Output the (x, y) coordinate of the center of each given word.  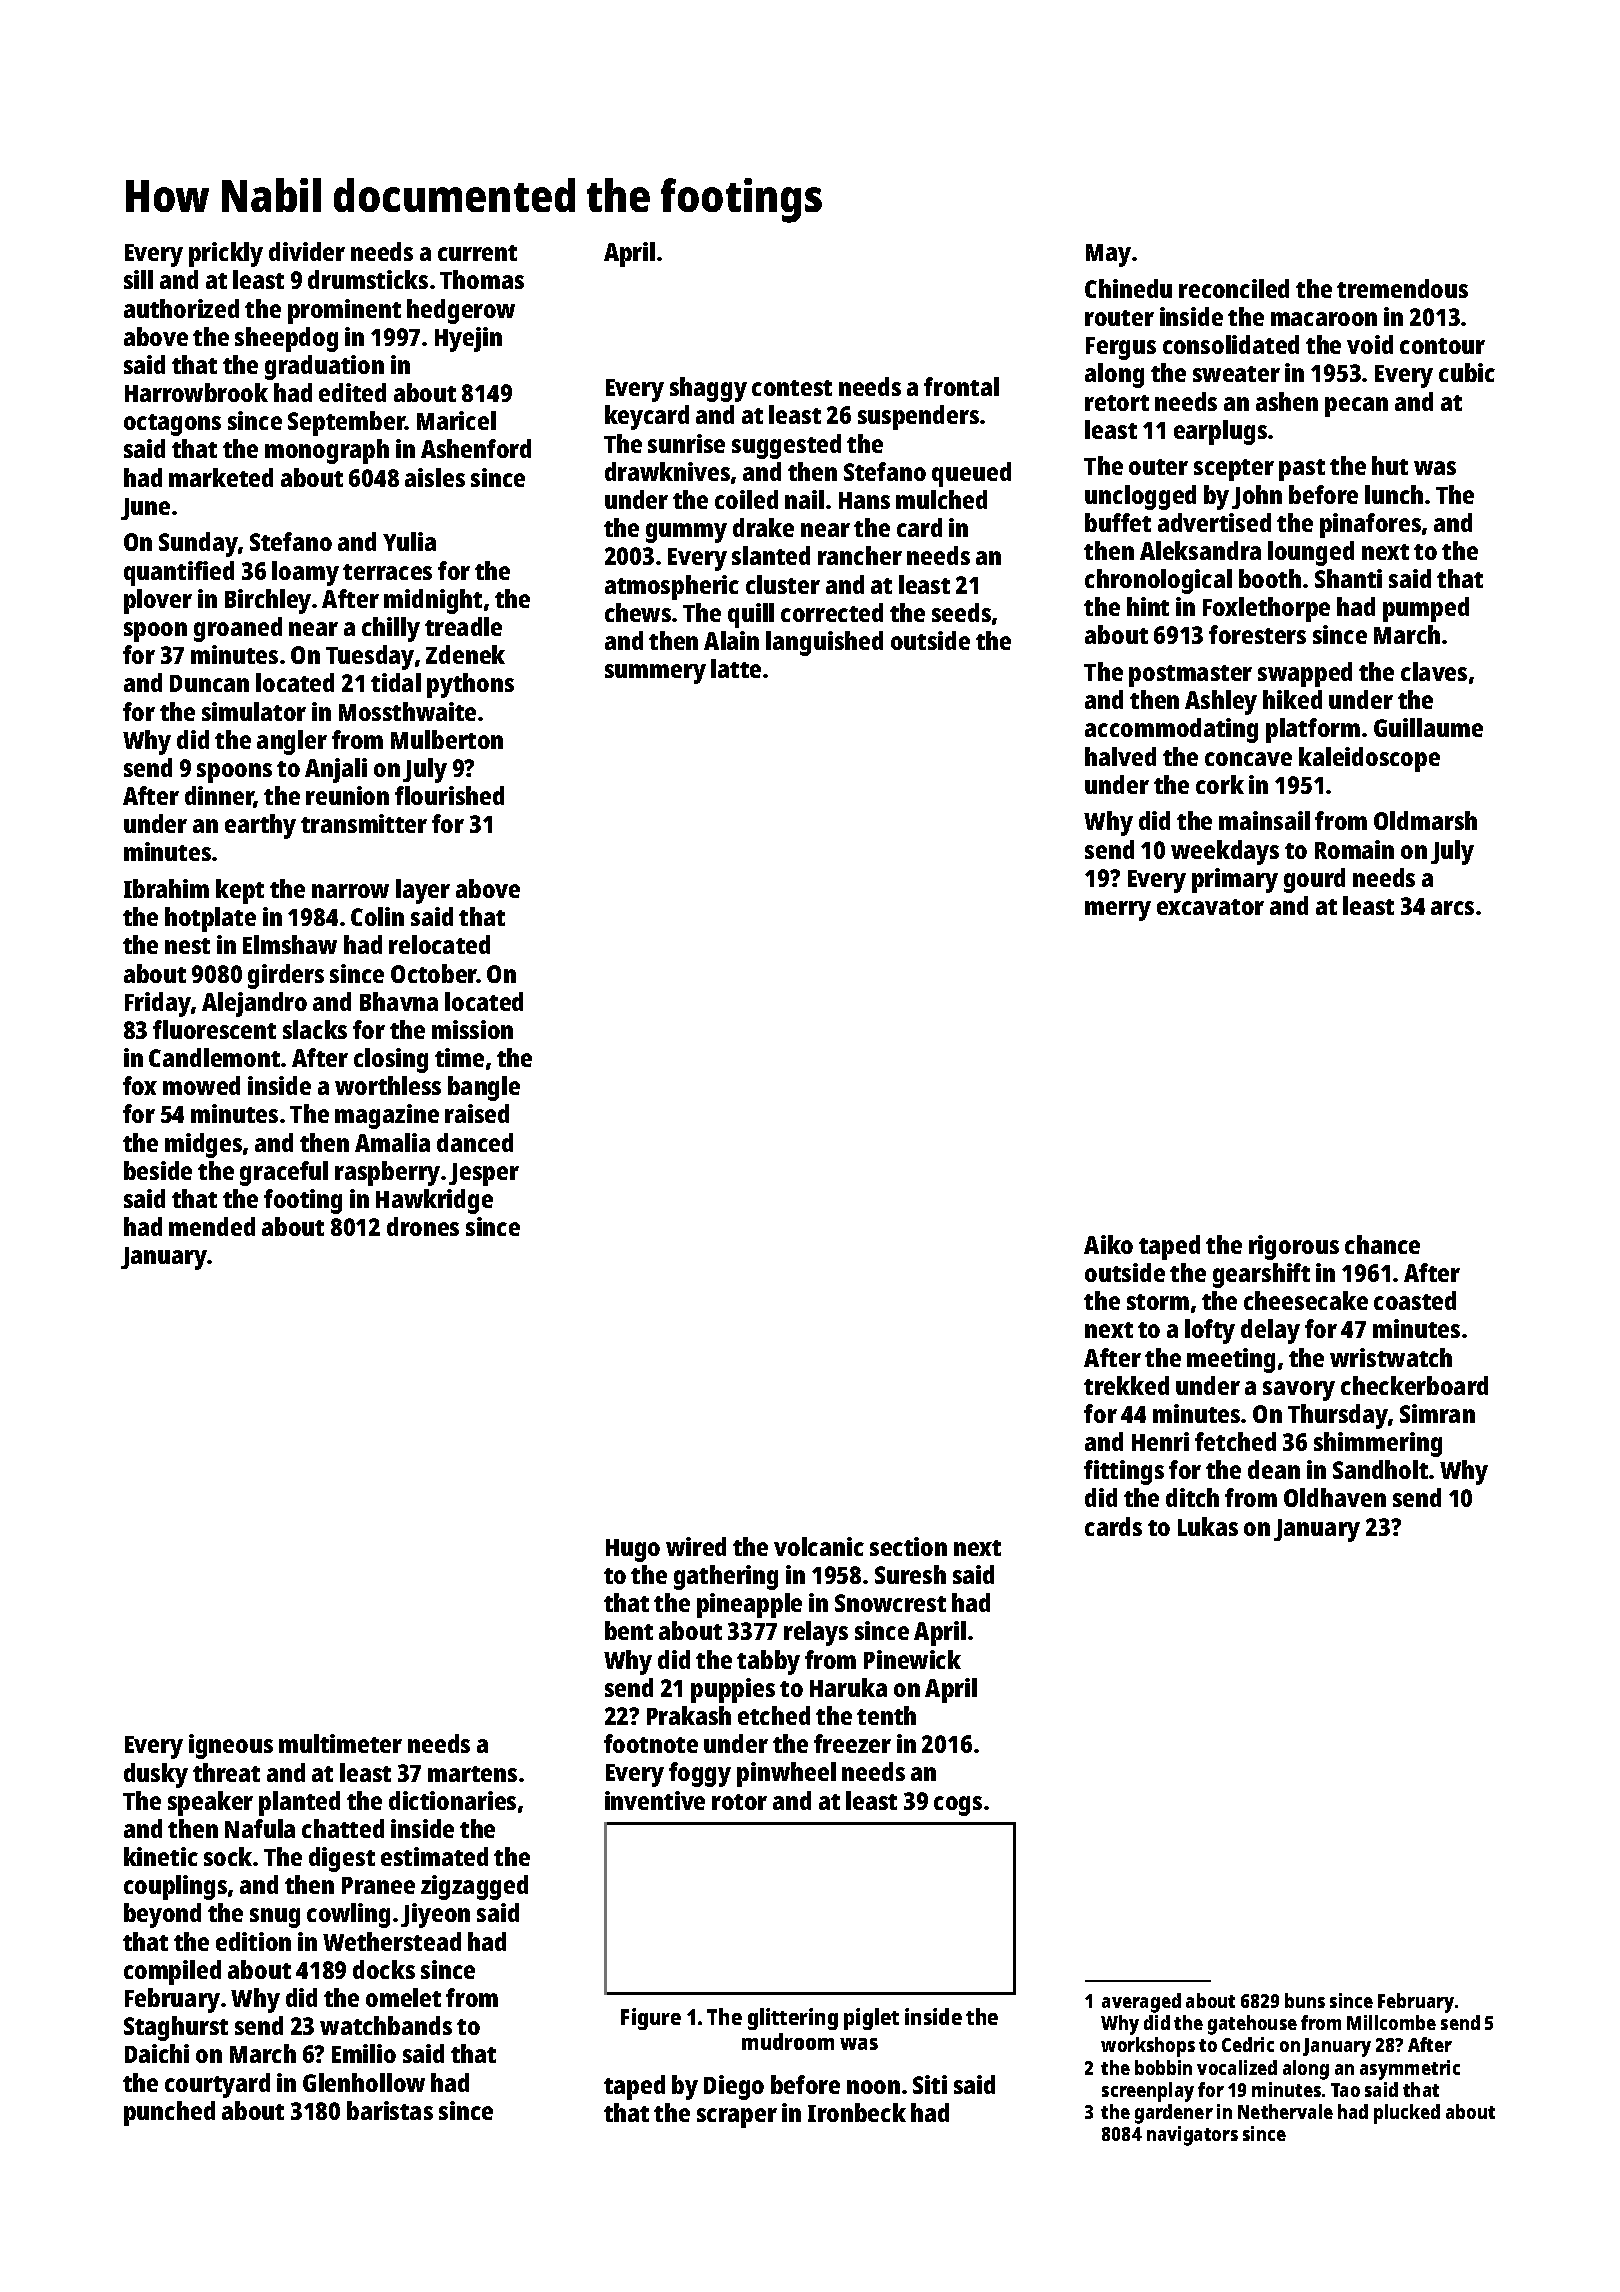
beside (158, 1170)
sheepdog (286, 339)
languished (824, 643)
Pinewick (912, 1659)
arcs (1452, 908)
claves (1434, 671)
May (1108, 255)
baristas (390, 2110)
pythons (470, 685)
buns (1305, 2000)
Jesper (484, 1174)
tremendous (1402, 288)
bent (629, 1630)
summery (655, 674)
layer (423, 891)
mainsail (1264, 820)
